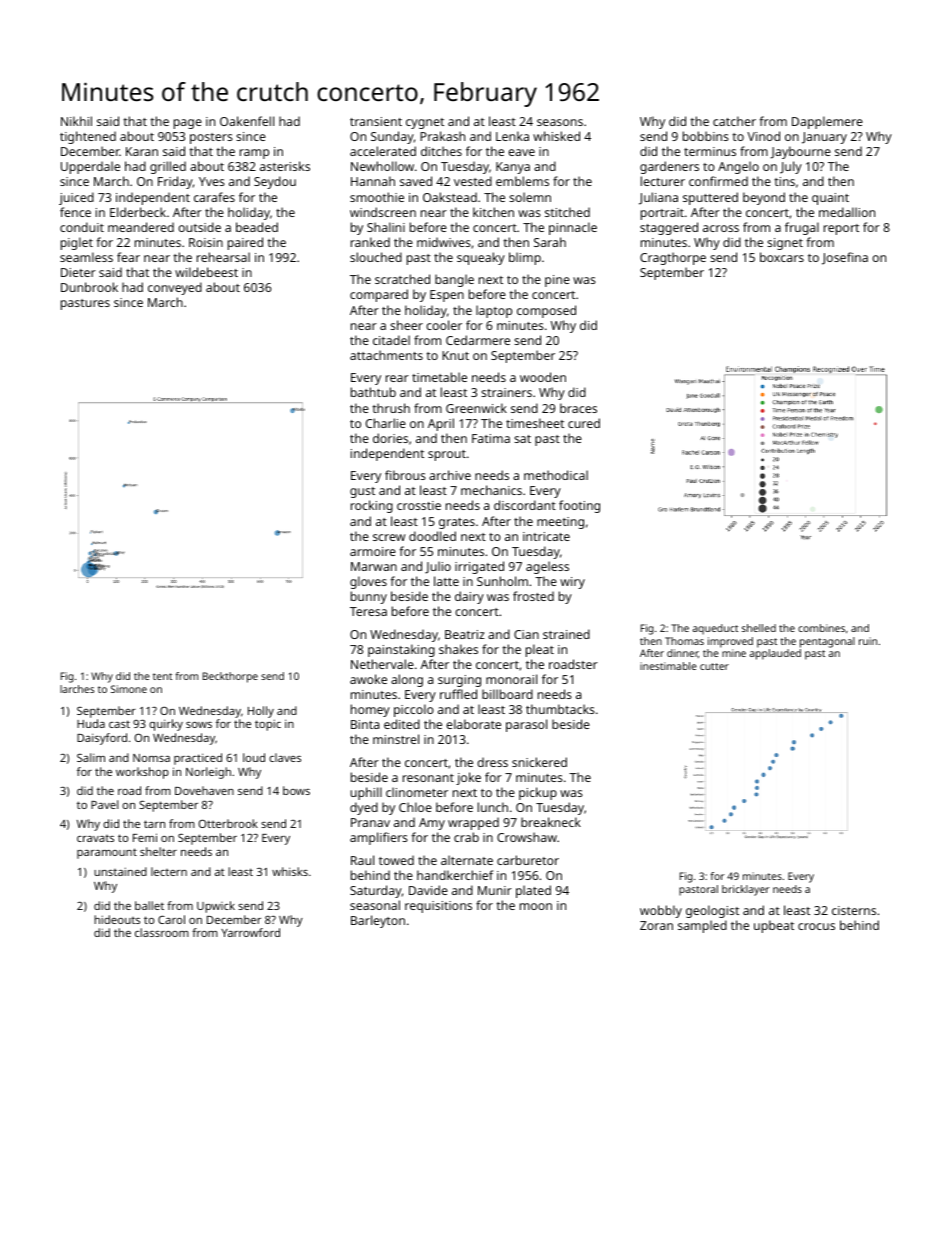 The image size is (952, 1233). What do you see at coordinates (821, 628) in the image?
I see `combines` at bounding box center [821, 628].
